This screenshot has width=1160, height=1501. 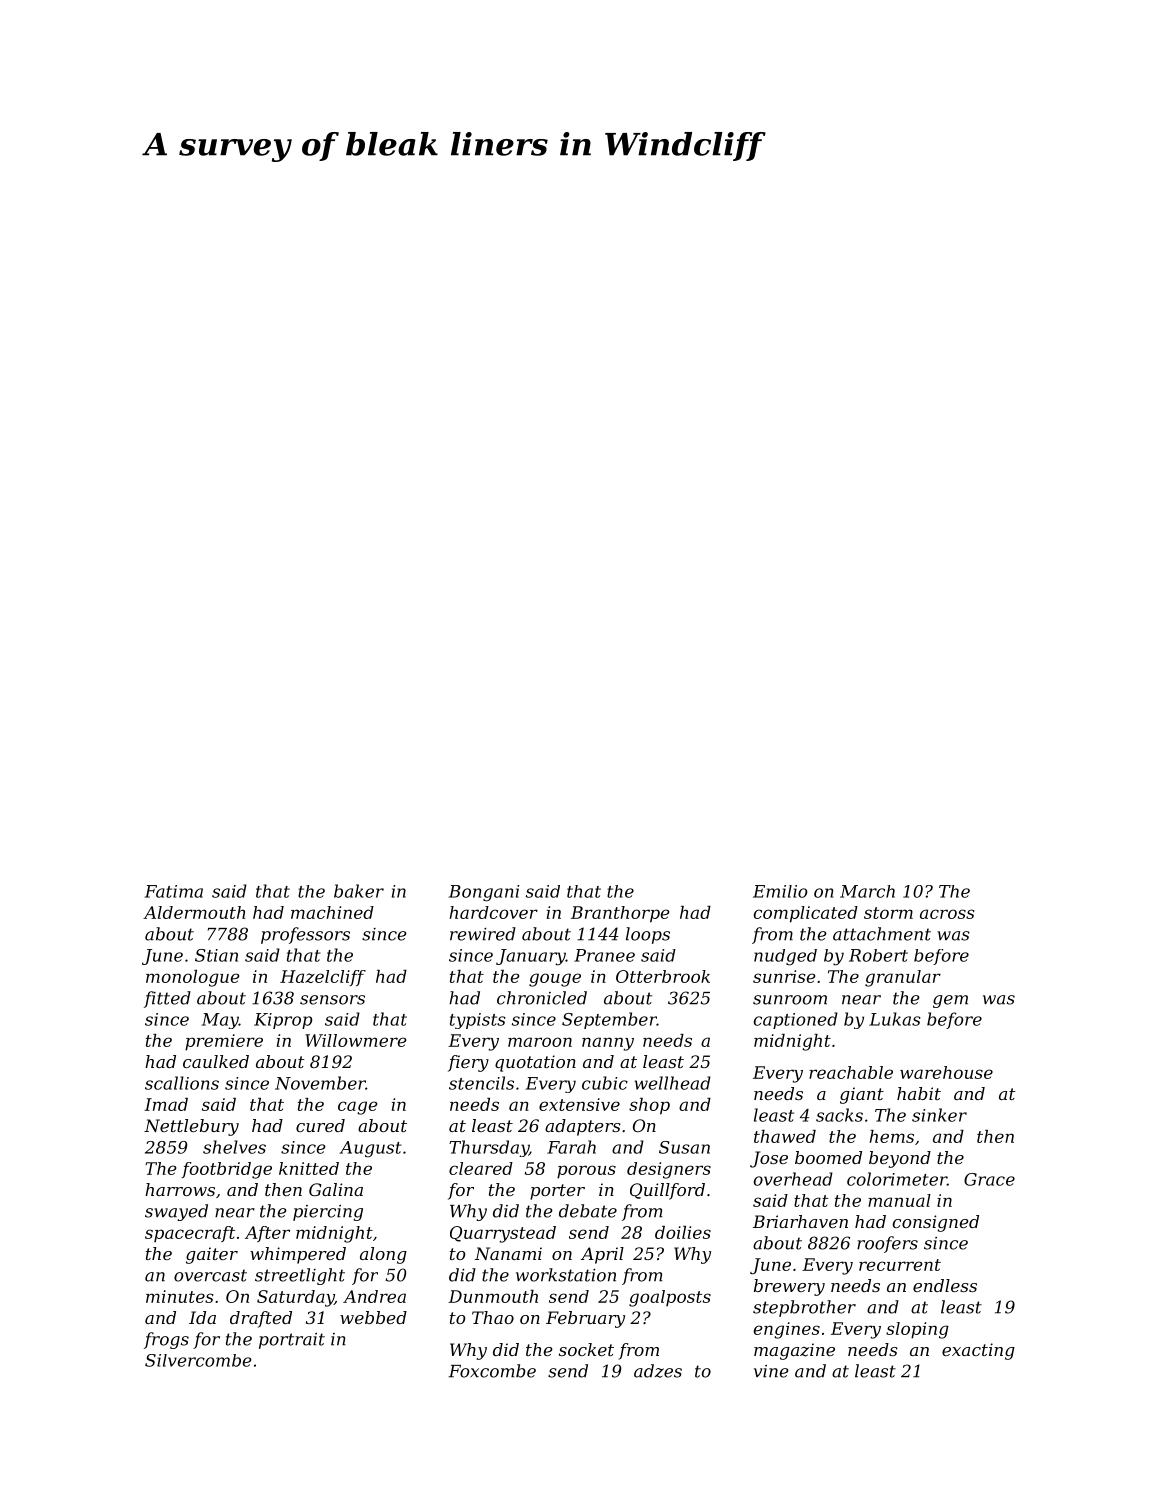 I want to click on stepbrother, so click(x=804, y=1308).
